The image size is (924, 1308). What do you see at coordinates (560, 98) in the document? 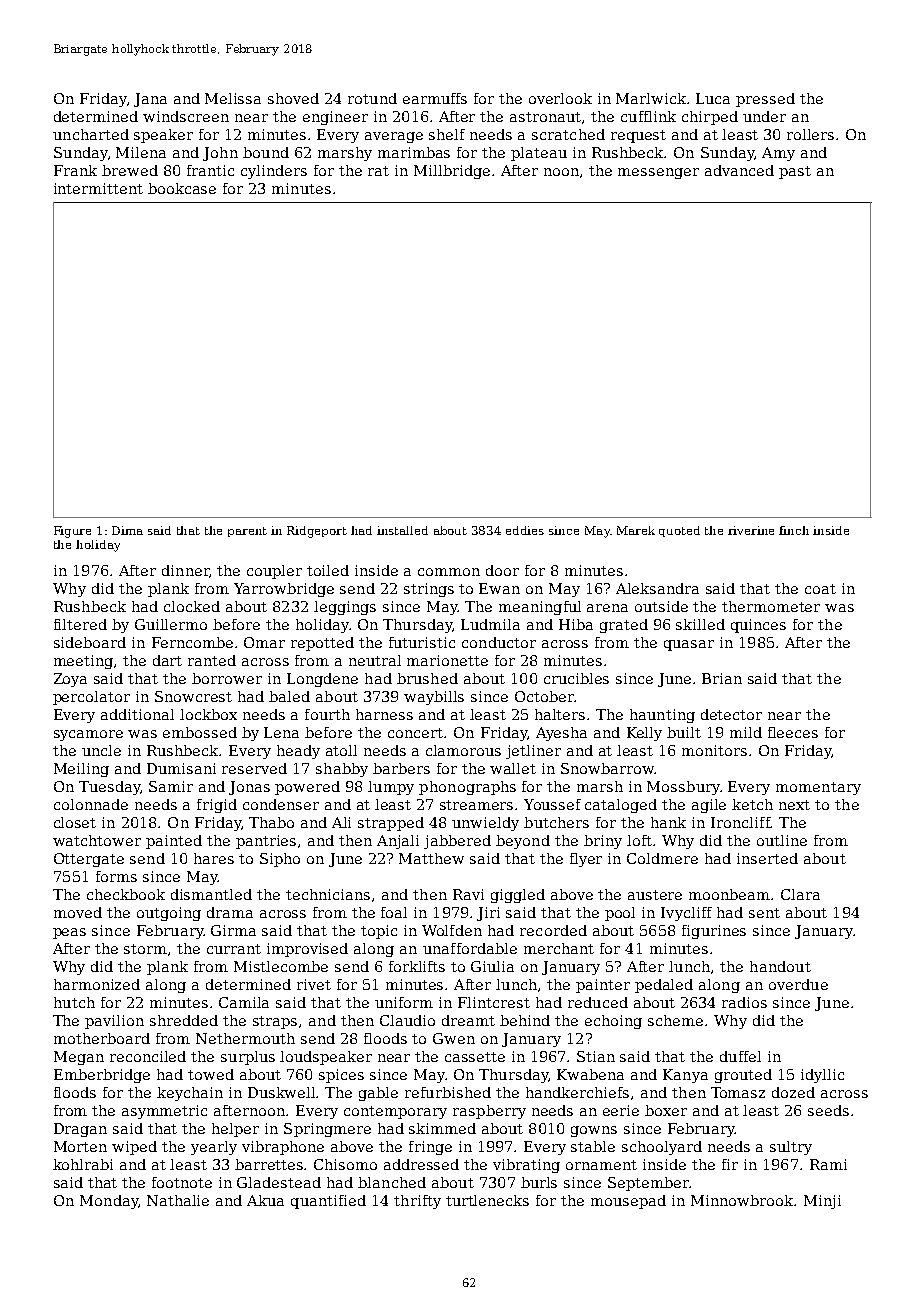
I see `overlook` at bounding box center [560, 98].
